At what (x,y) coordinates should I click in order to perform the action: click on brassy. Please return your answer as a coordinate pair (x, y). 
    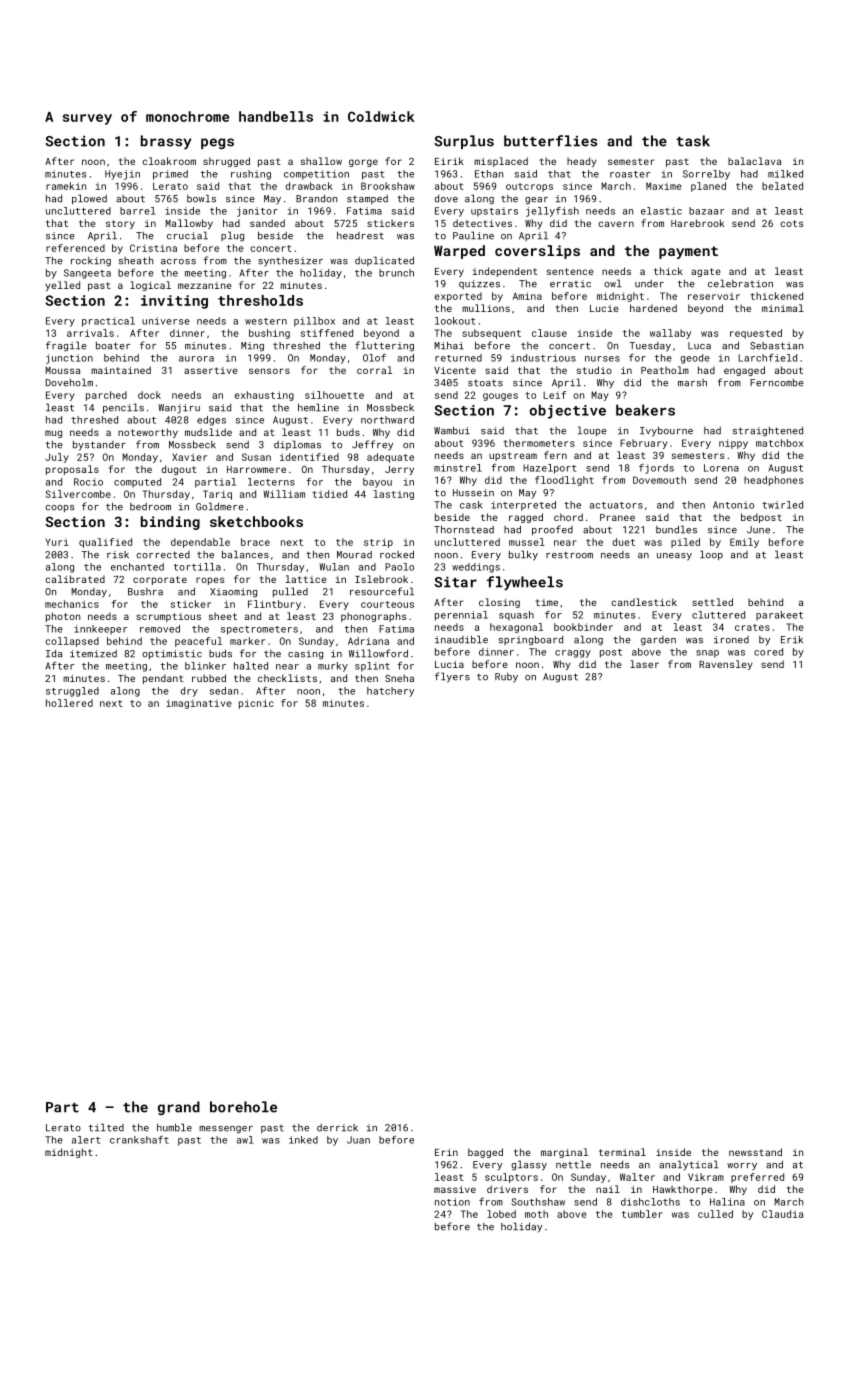
    Looking at the image, I should click on (166, 142).
